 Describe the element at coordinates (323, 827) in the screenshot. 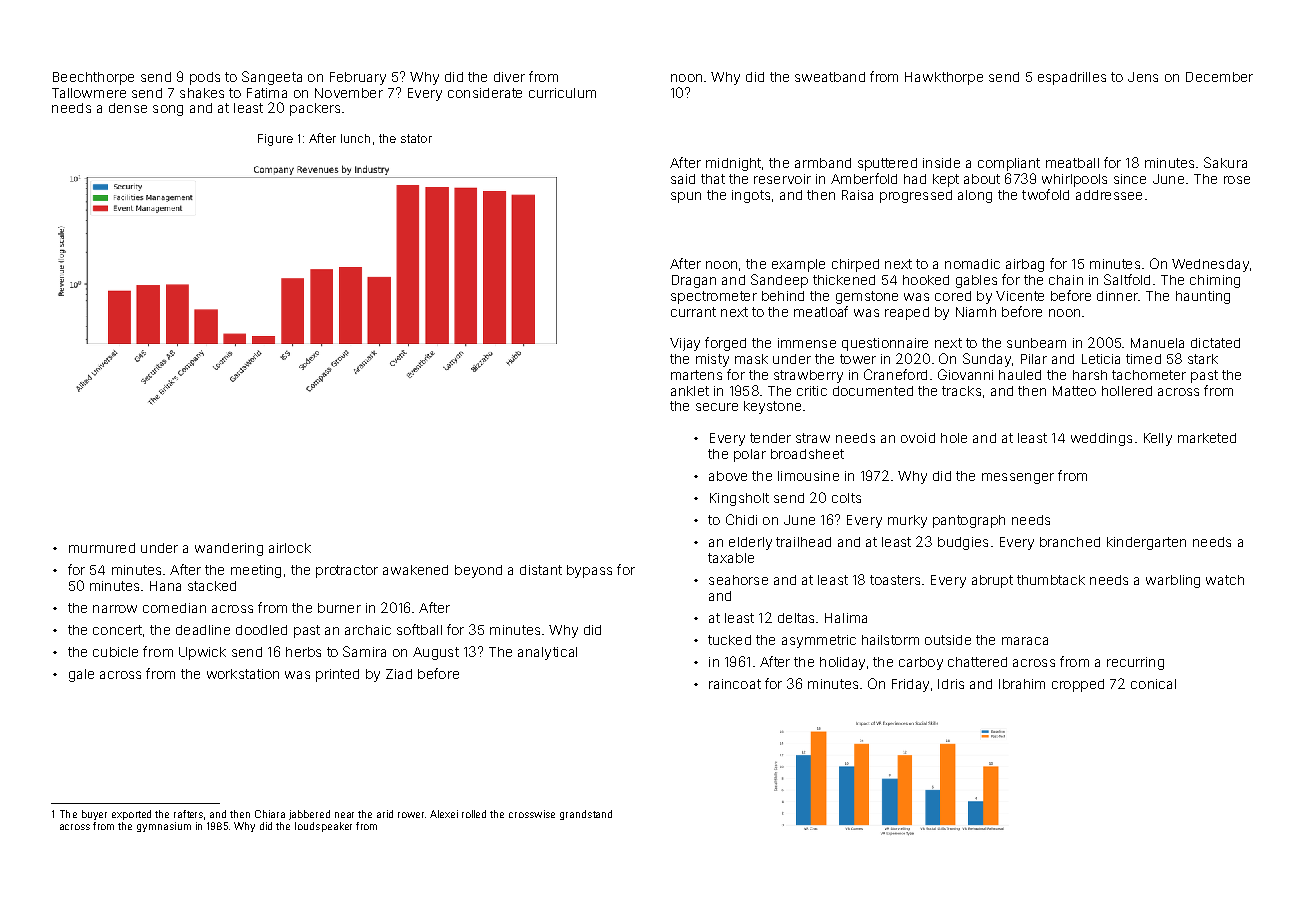

I see `loudspeaker` at that location.
